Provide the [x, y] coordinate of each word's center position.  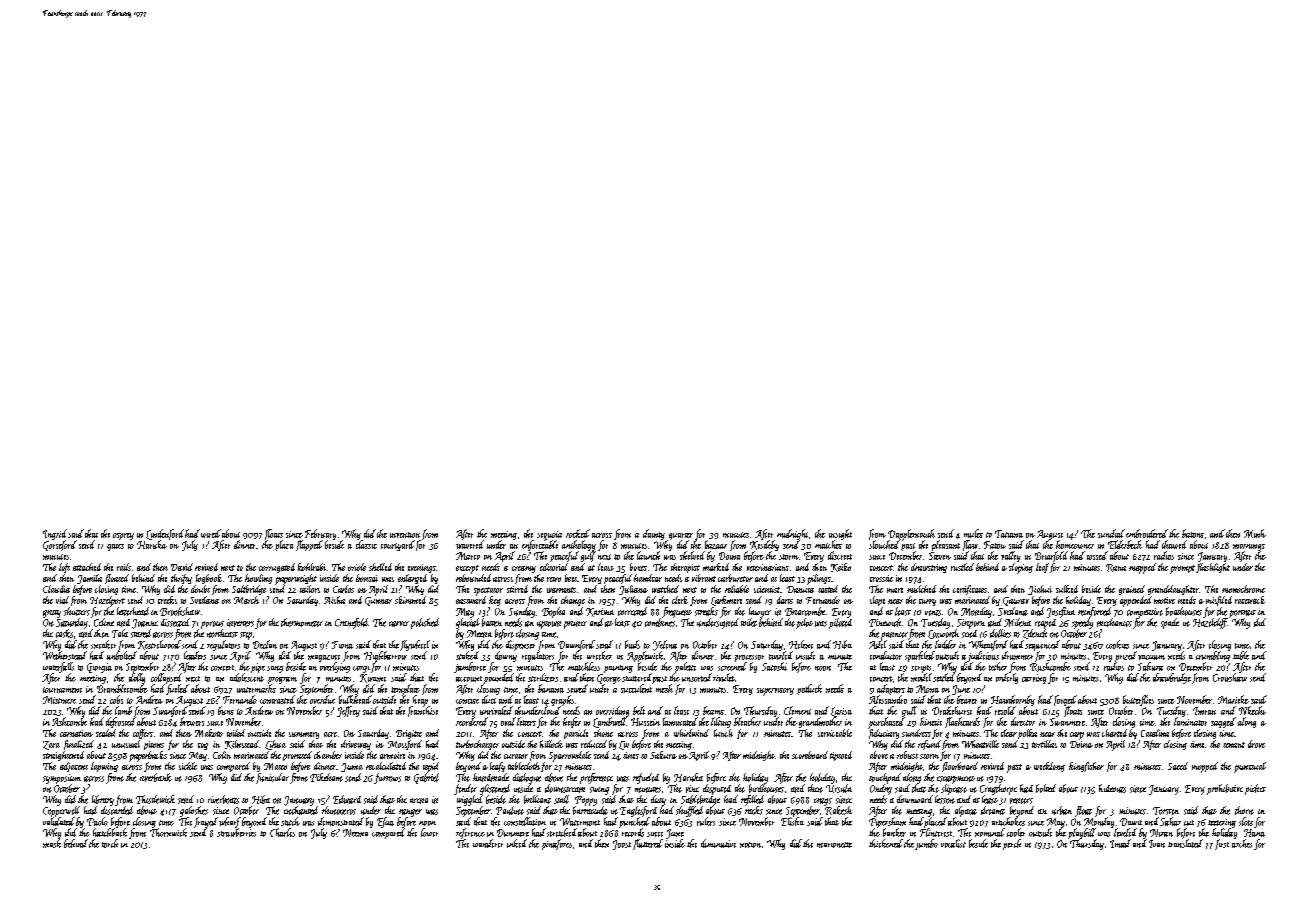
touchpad [885, 778]
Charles [282, 832]
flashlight [1213, 568]
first [1222, 844]
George [609, 679]
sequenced [1042, 645]
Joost [622, 845]
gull [909, 711]
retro [554, 579]
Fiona [342, 645]
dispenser [520, 645]
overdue [322, 699]
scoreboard [810, 755]
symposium [62, 779]
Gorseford [60, 545]
